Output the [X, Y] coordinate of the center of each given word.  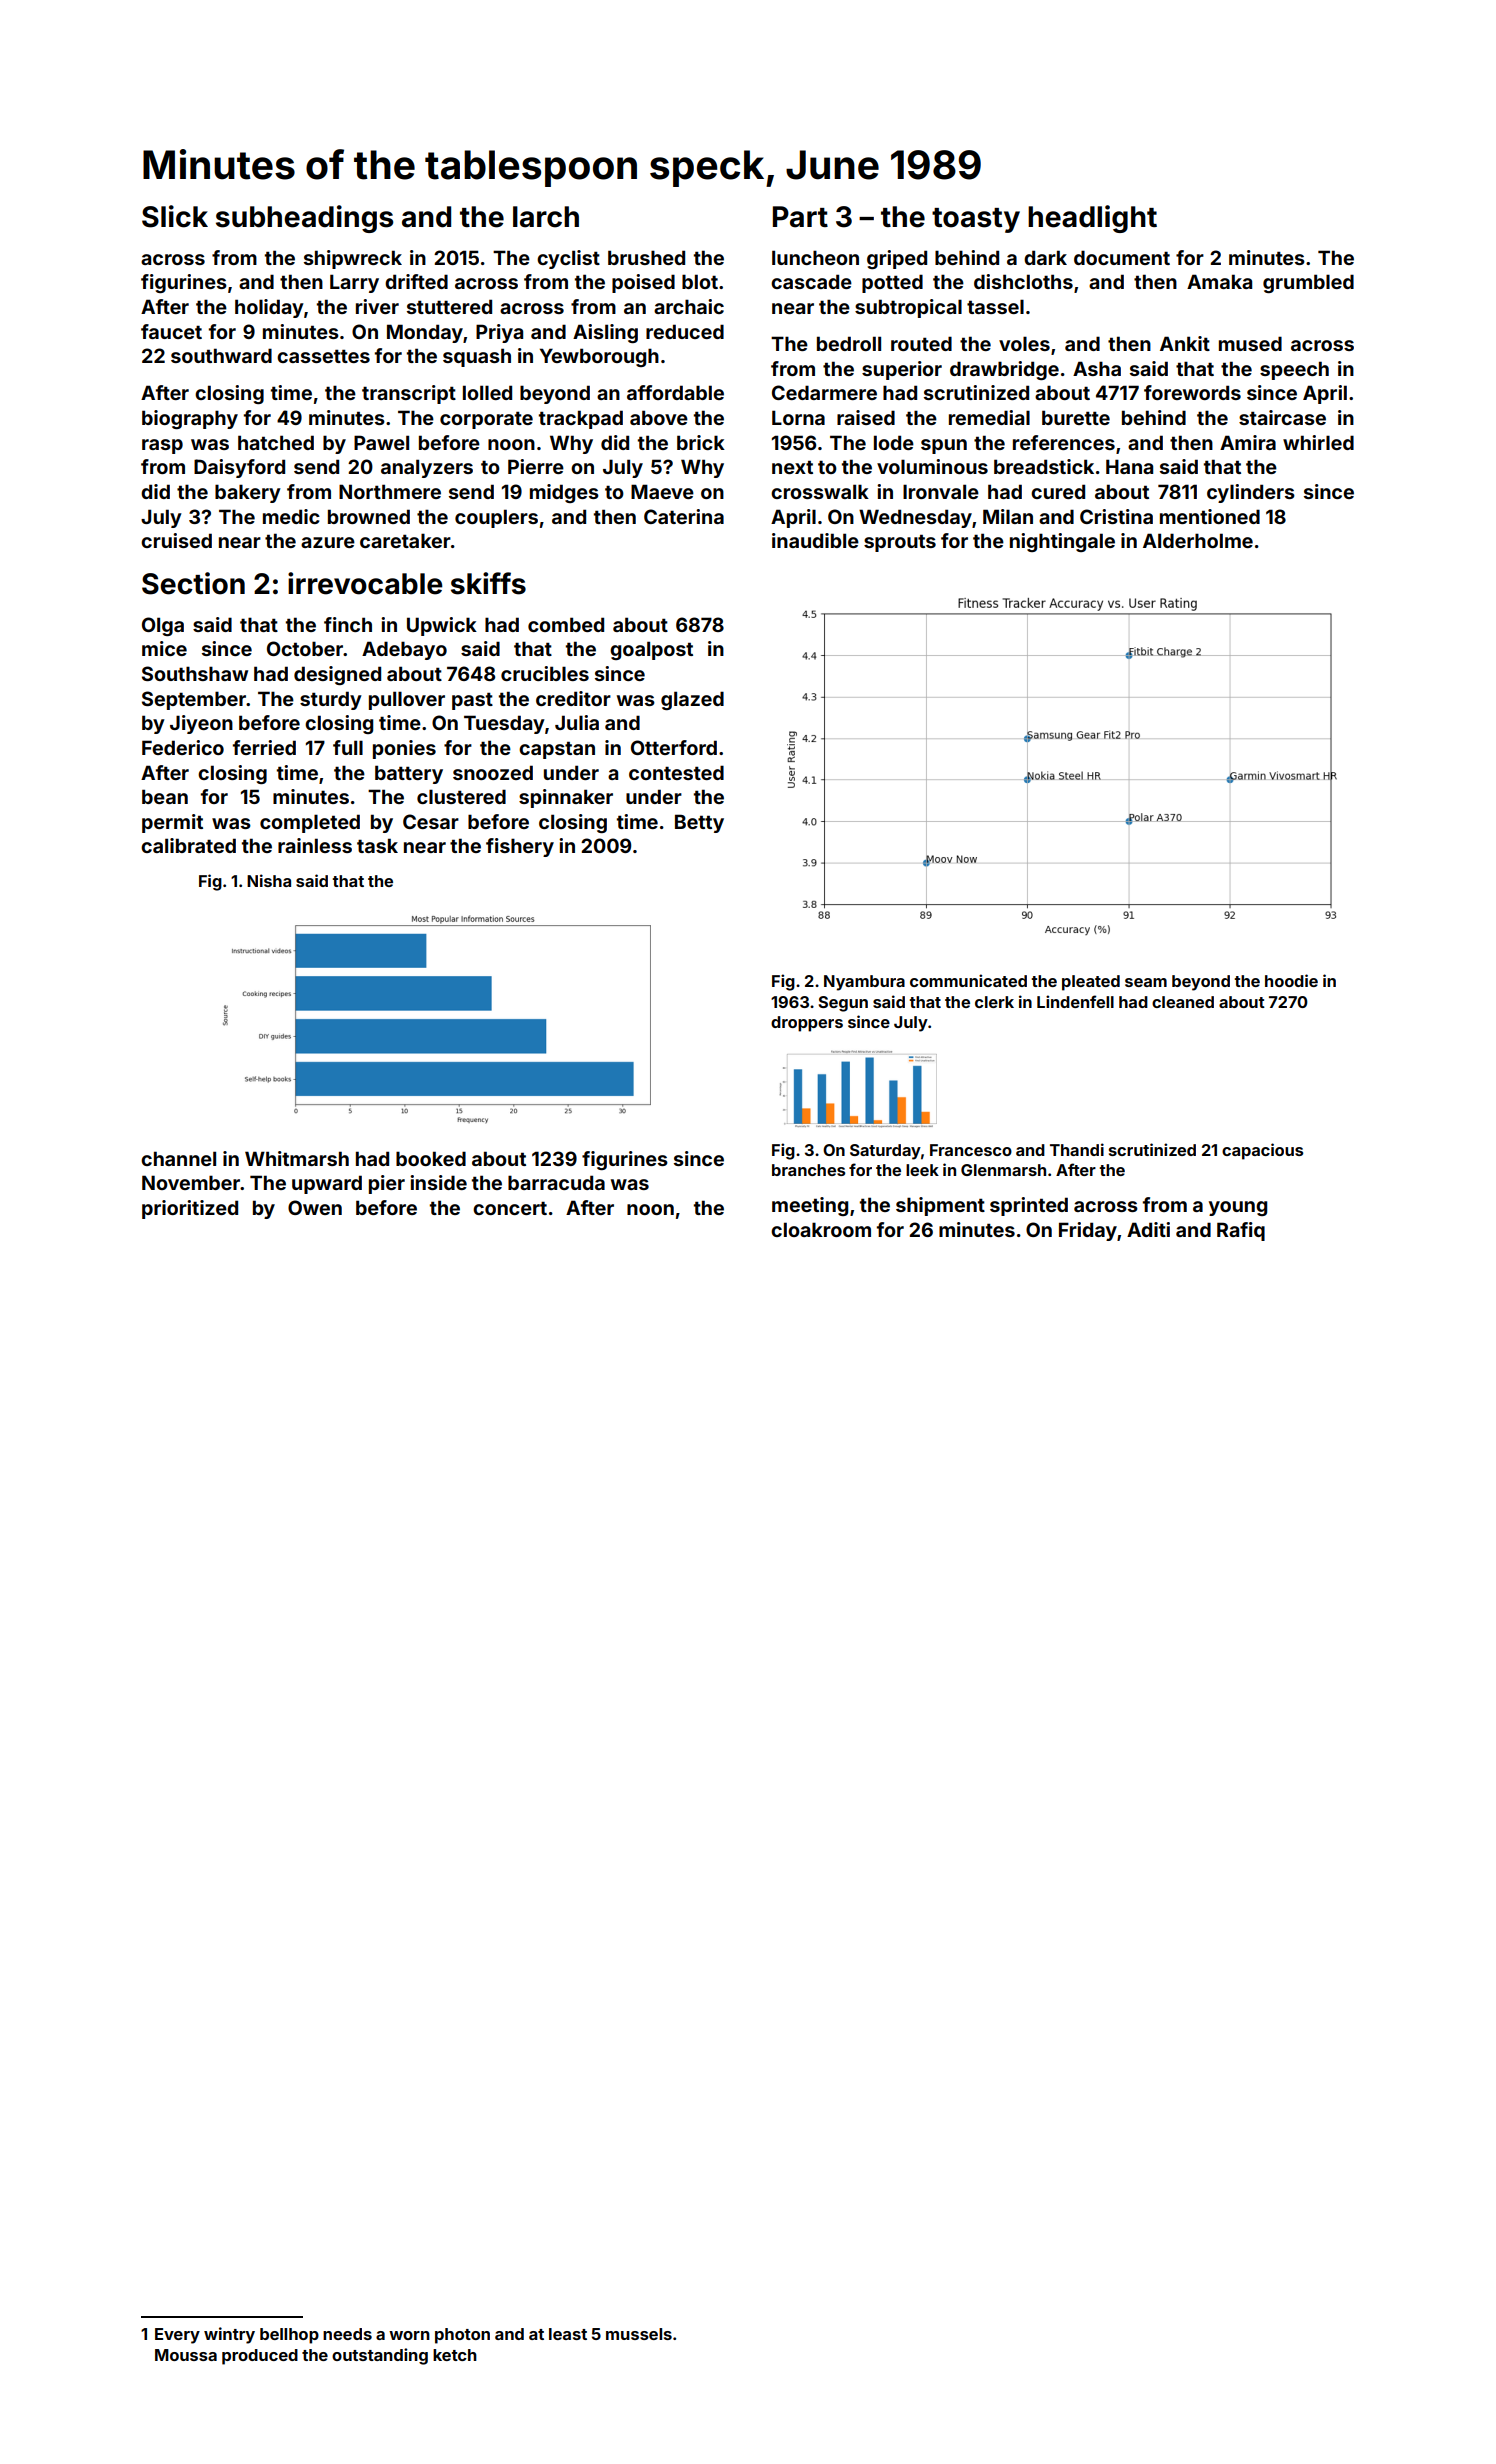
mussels [639, 2334]
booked [431, 1158]
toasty [976, 220]
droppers [807, 1024]
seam [1146, 982]
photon [462, 2336]
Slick [175, 216]
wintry [229, 2335]
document [1122, 257]
